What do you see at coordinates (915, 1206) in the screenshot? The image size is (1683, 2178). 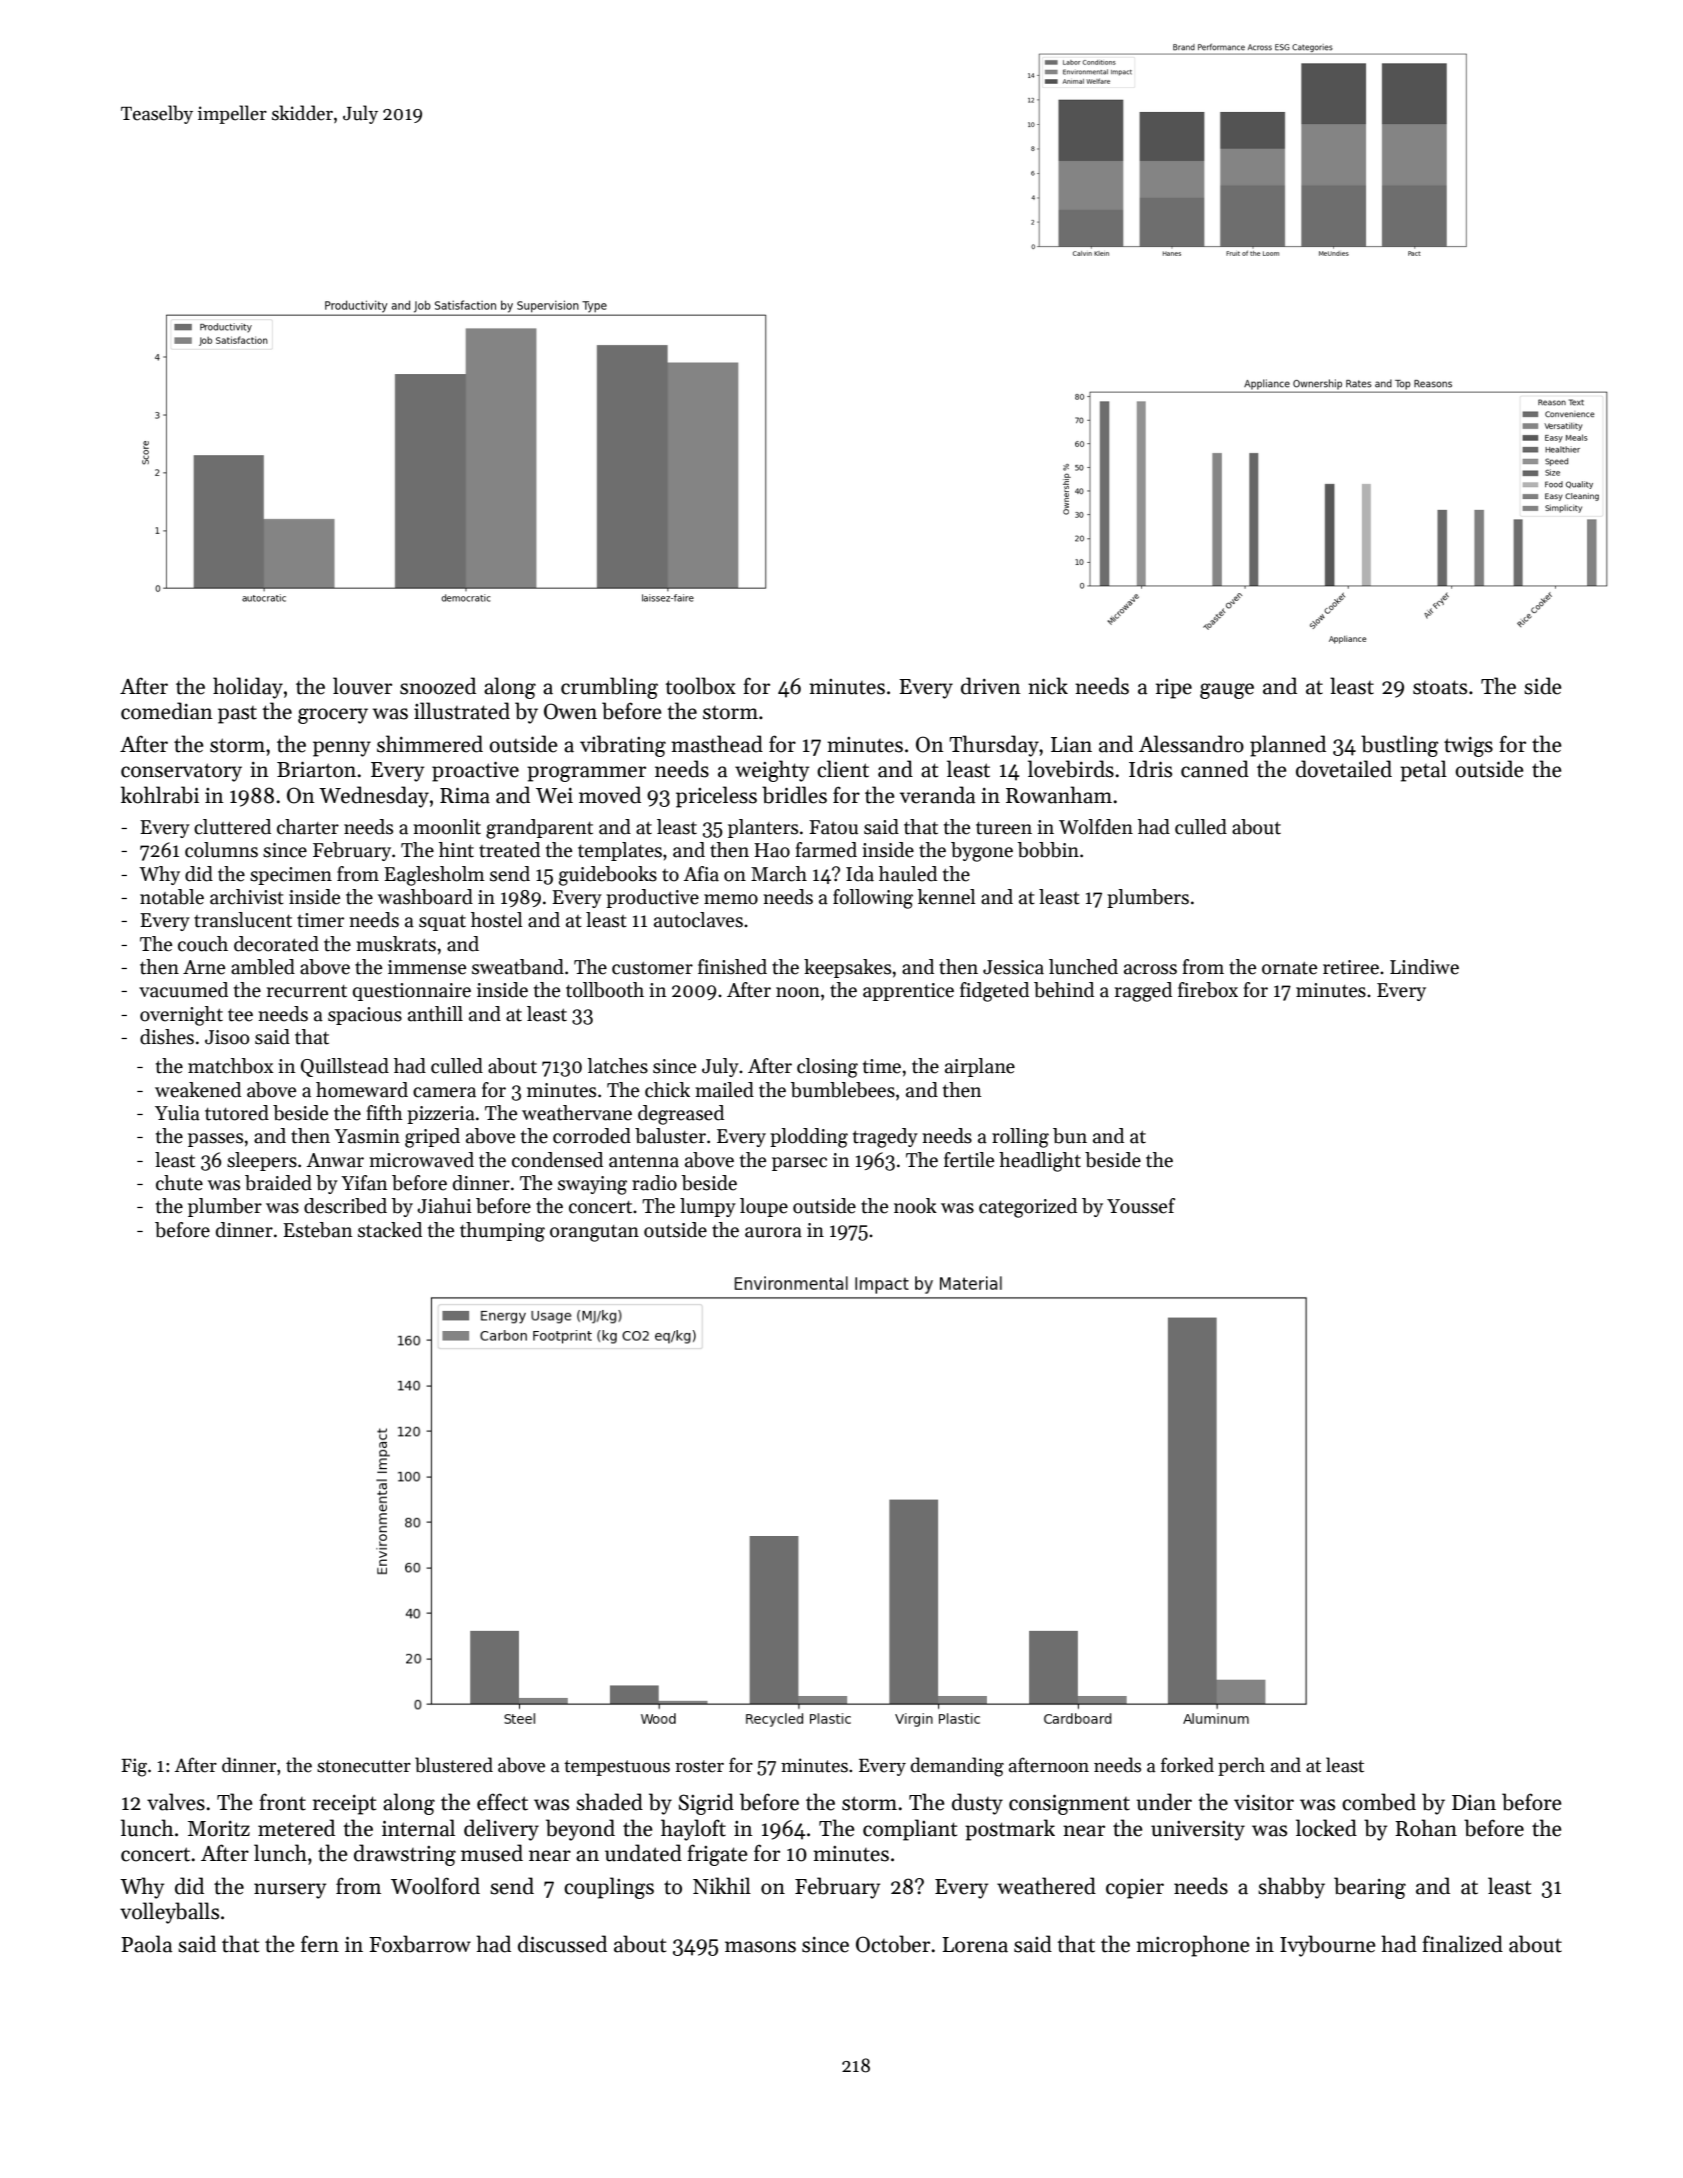 I see `nook` at bounding box center [915, 1206].
